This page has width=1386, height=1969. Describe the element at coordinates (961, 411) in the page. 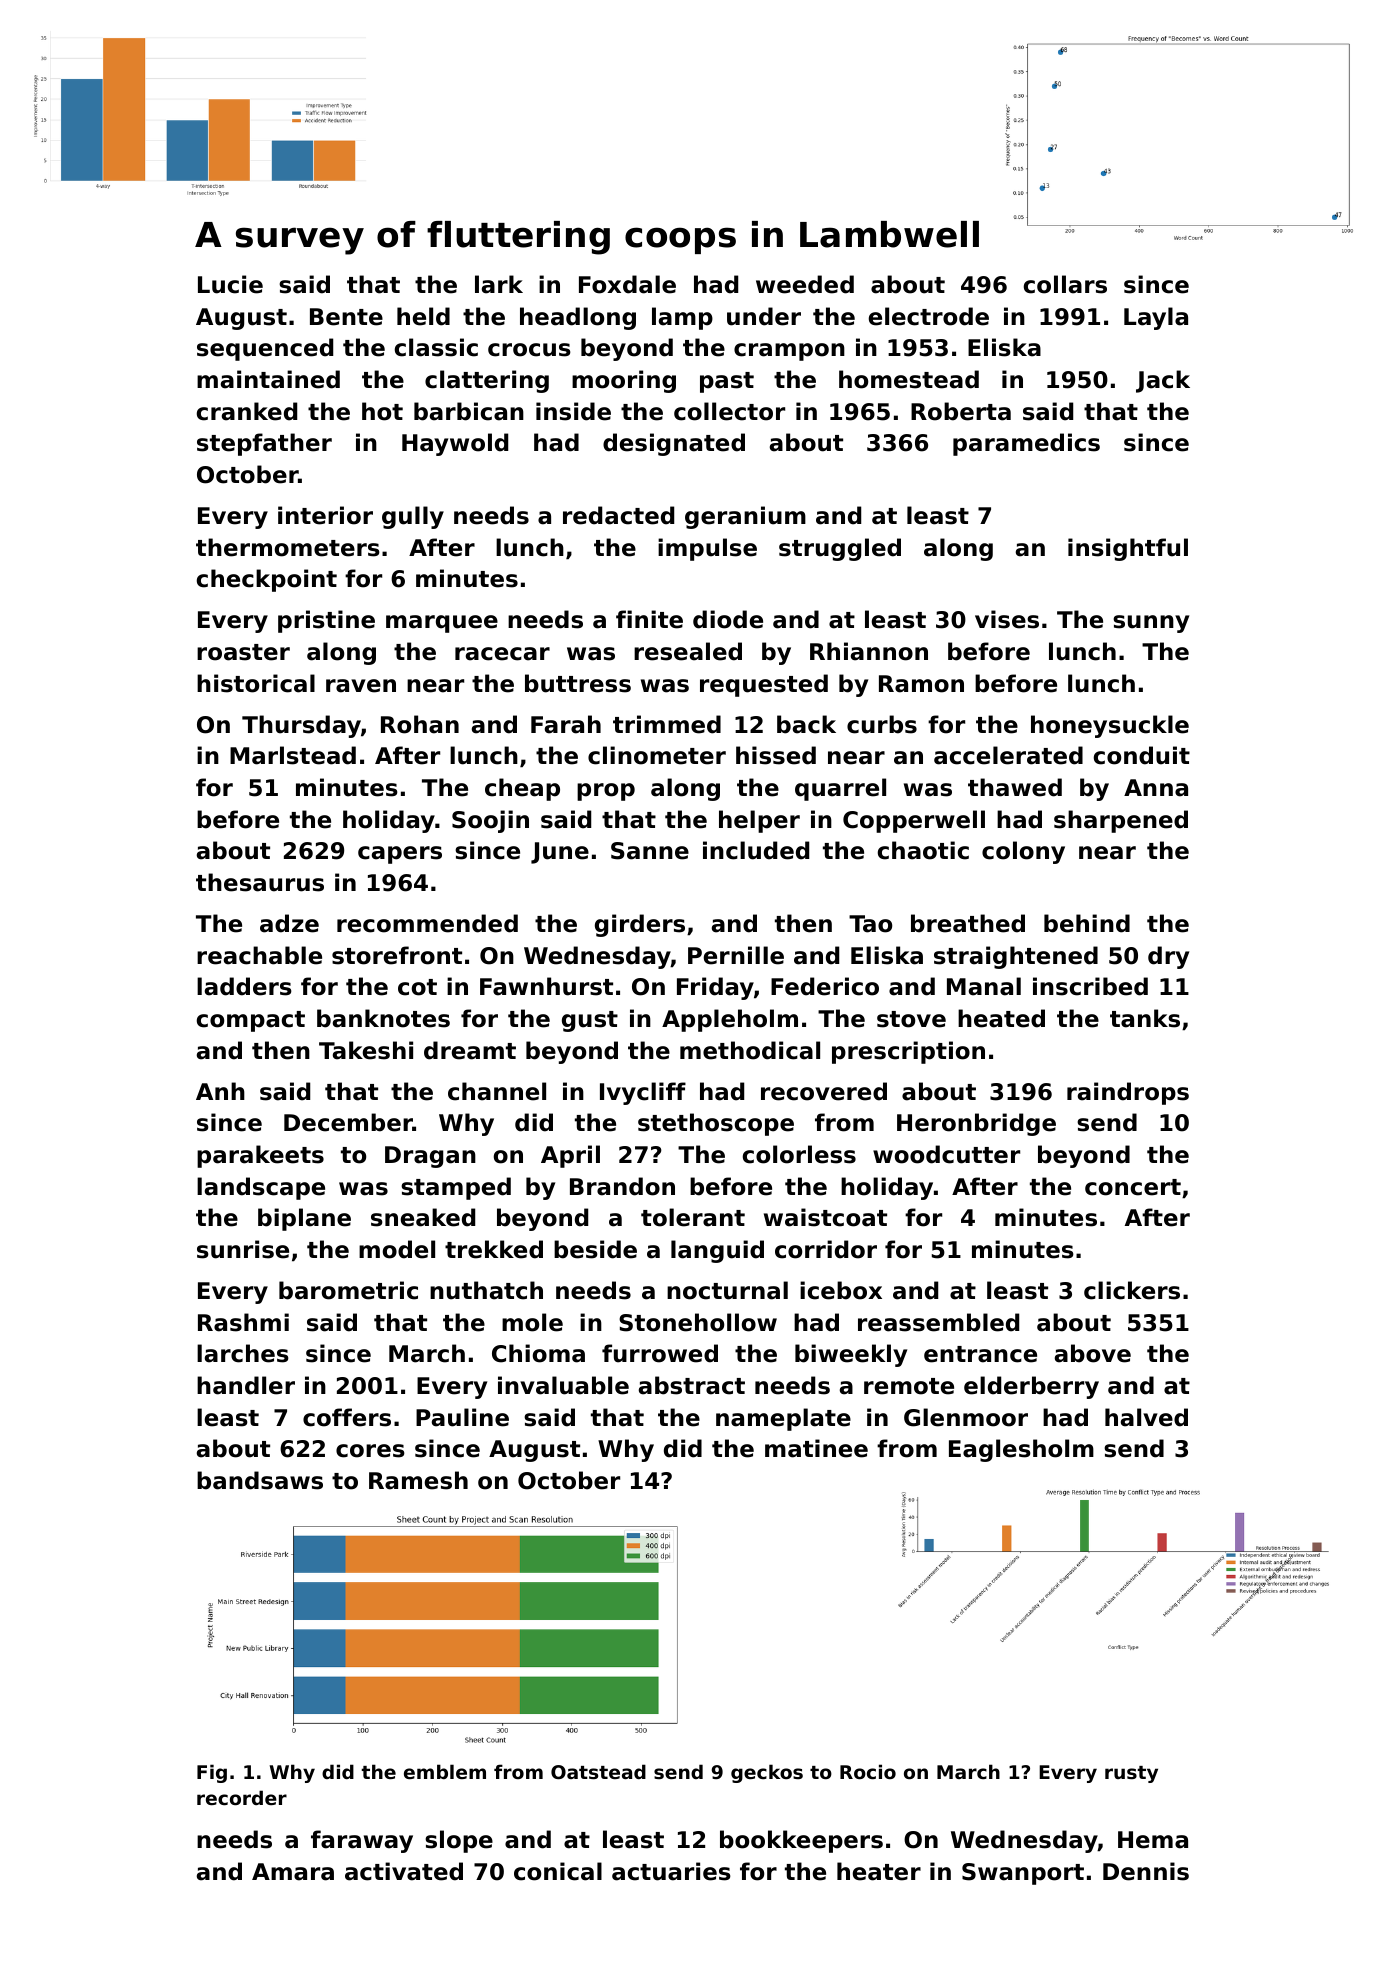

I see `Roberta` at that location.
